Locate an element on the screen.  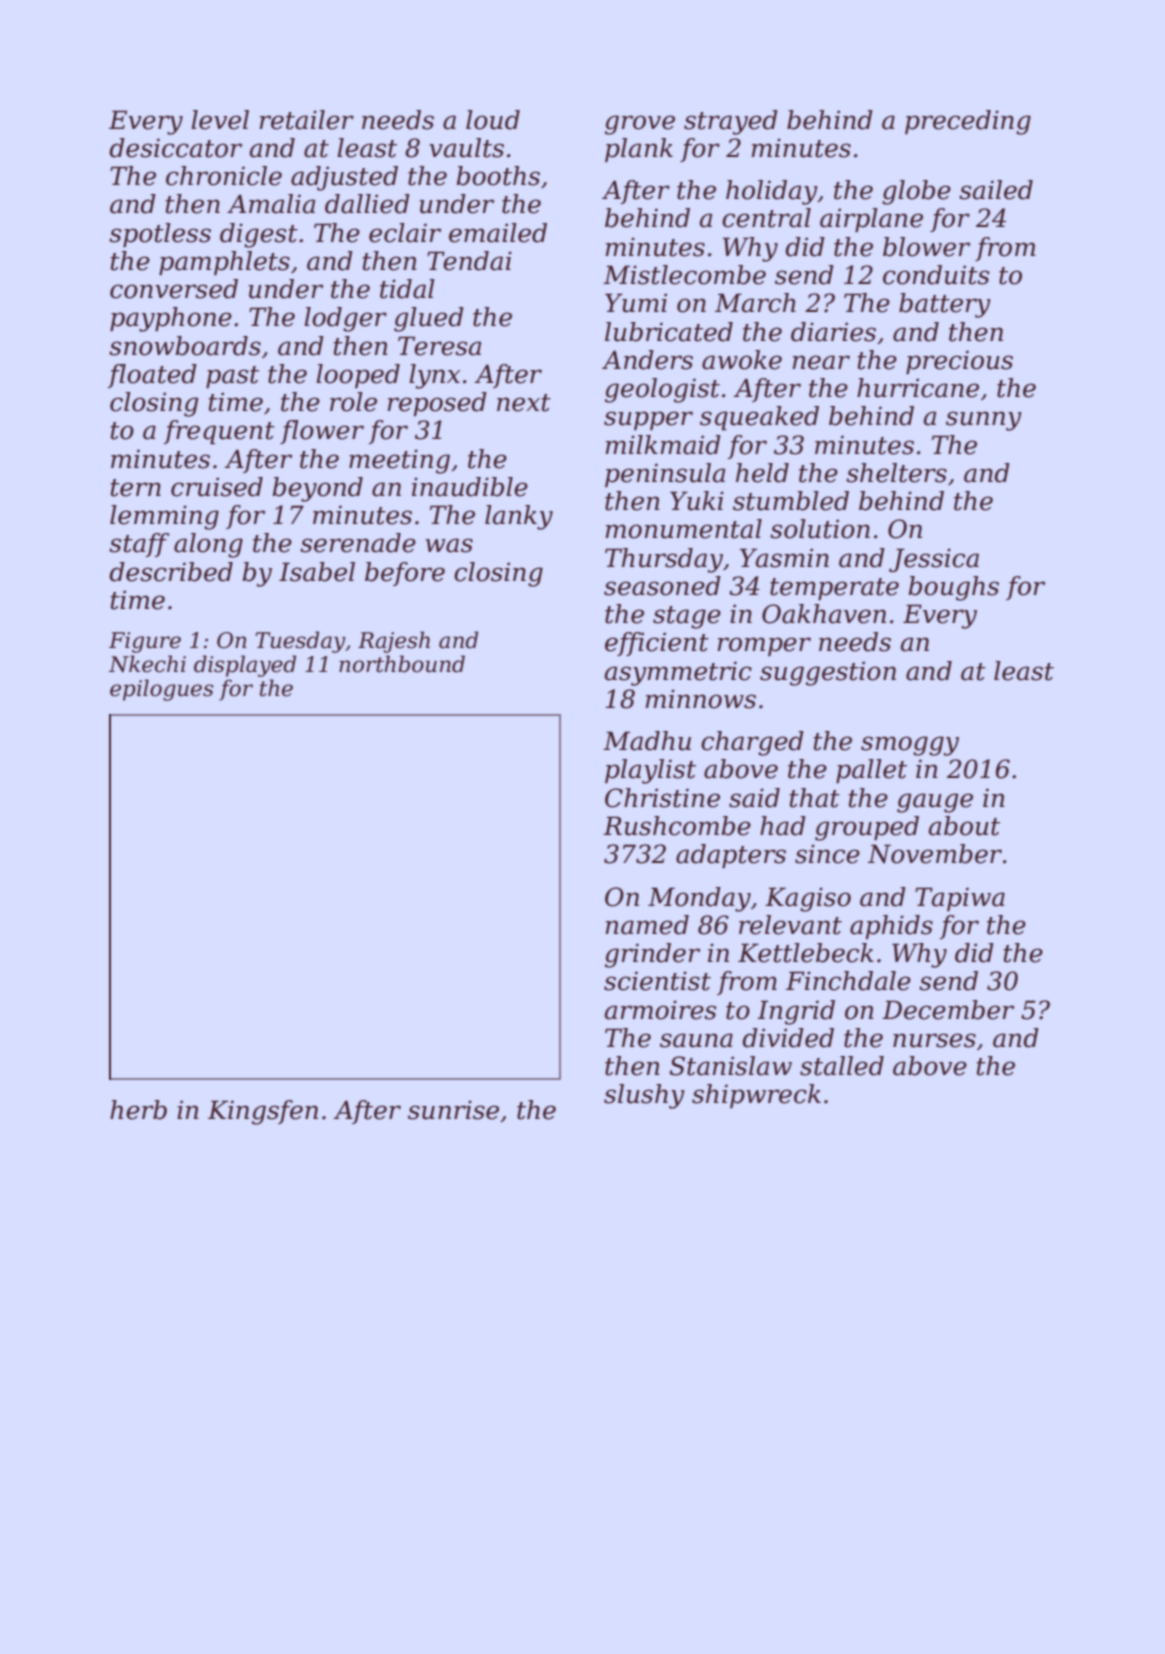
said is located at coordinates (754, 798).
